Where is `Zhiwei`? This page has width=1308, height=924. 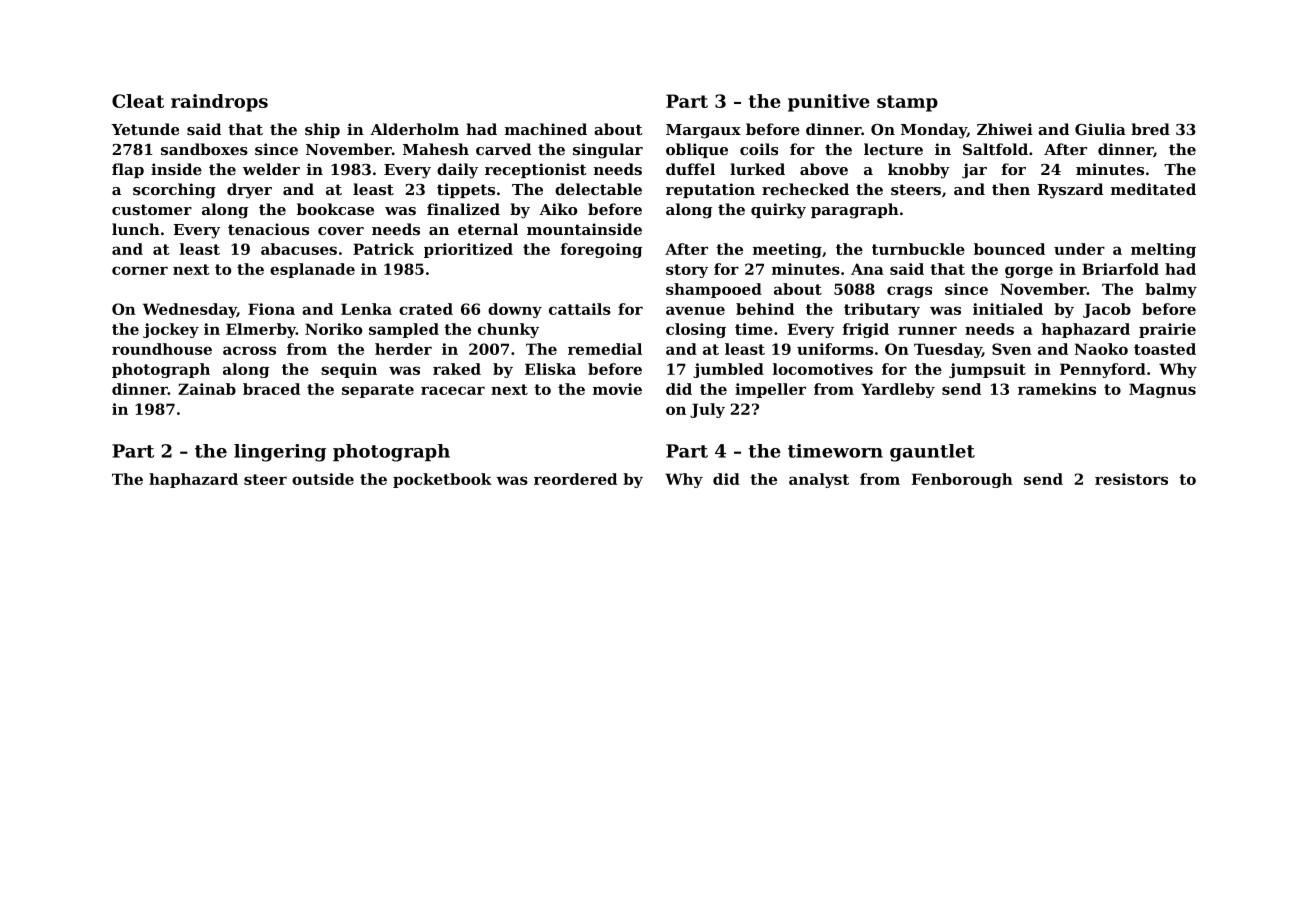 Zhiwei is located at coordinates (1005, 129).
